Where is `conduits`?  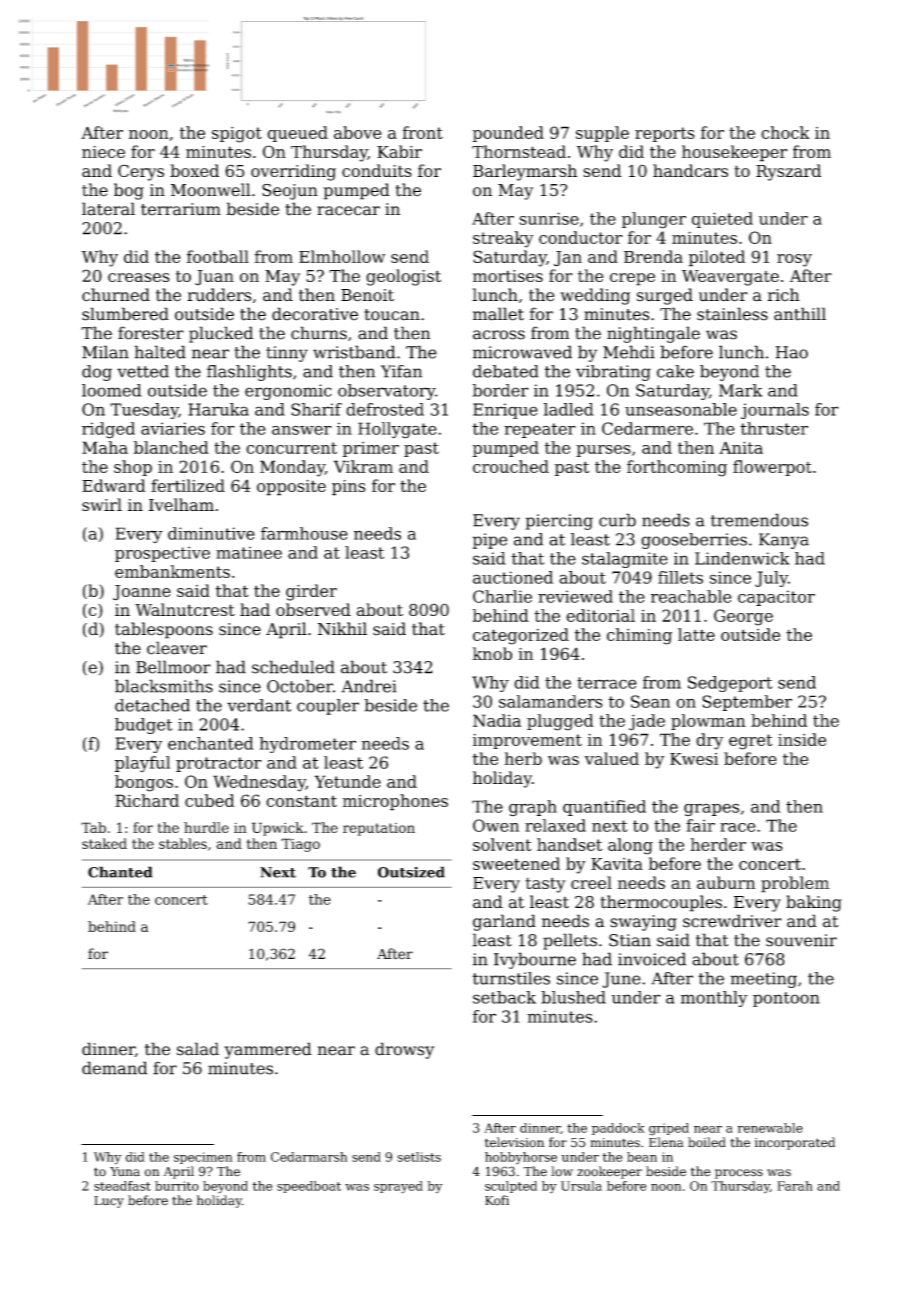 conduits is located at coordinates (377, 170).
